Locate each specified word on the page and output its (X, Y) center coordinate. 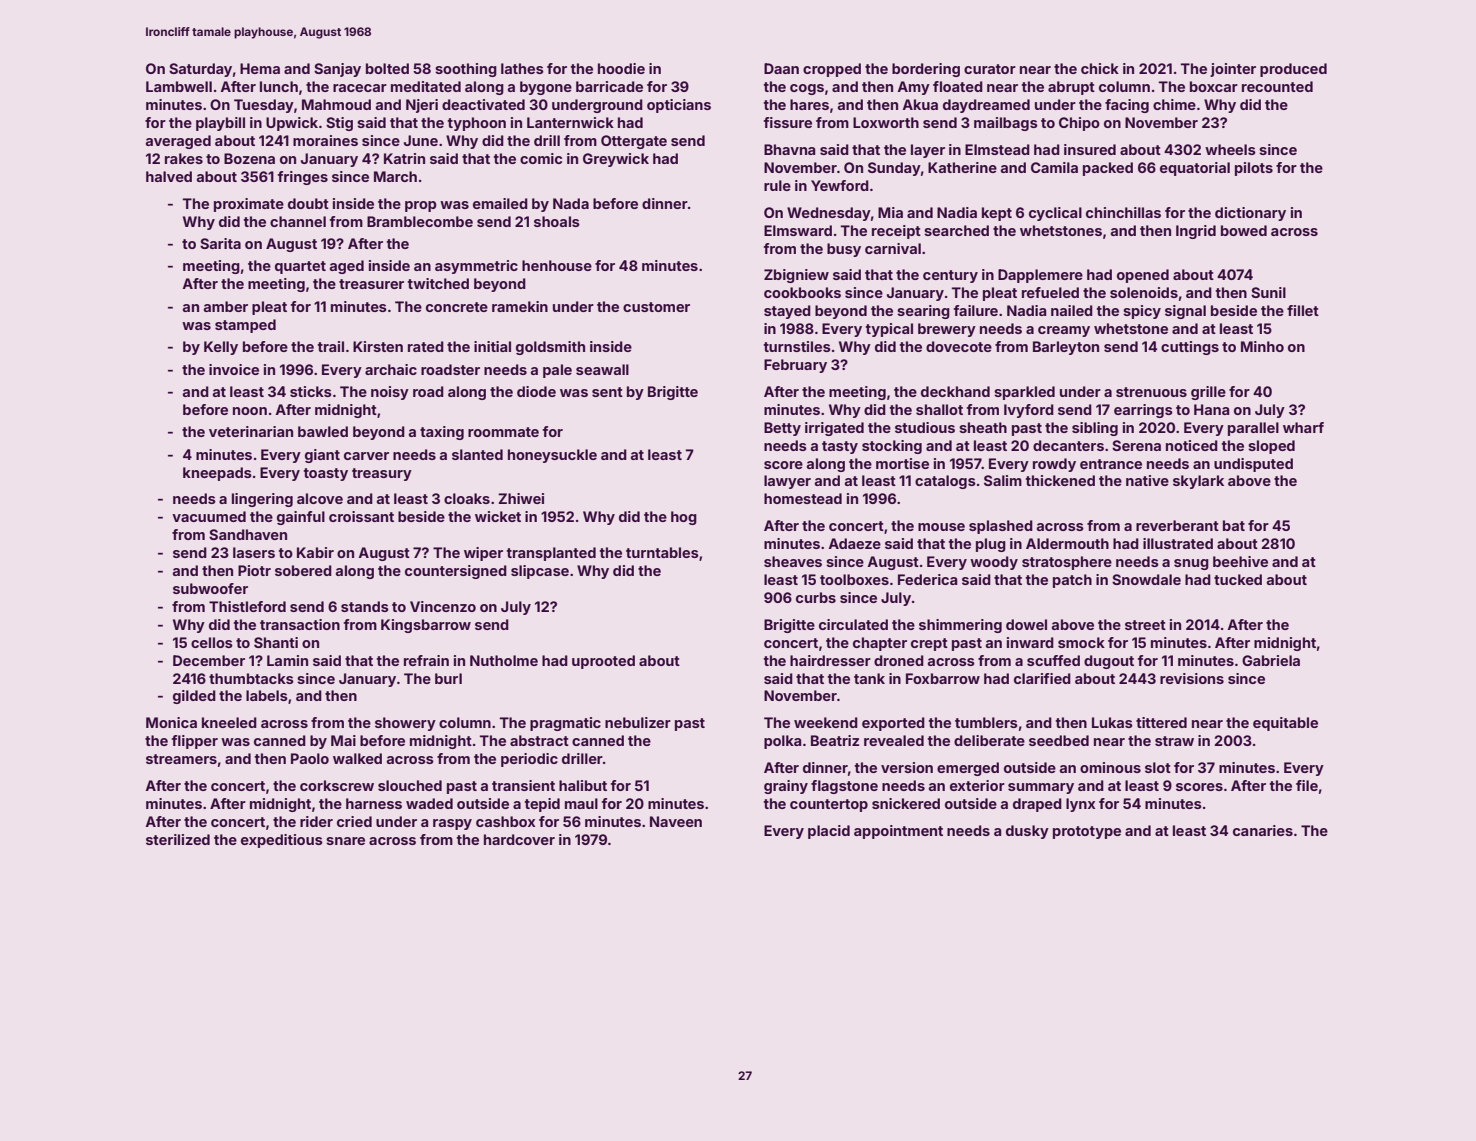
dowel (1026, 624)
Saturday (200, 70)
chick (1100, 68)
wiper (483, 554)
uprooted (603, 662)
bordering (926, 70)
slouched (410, 785)
